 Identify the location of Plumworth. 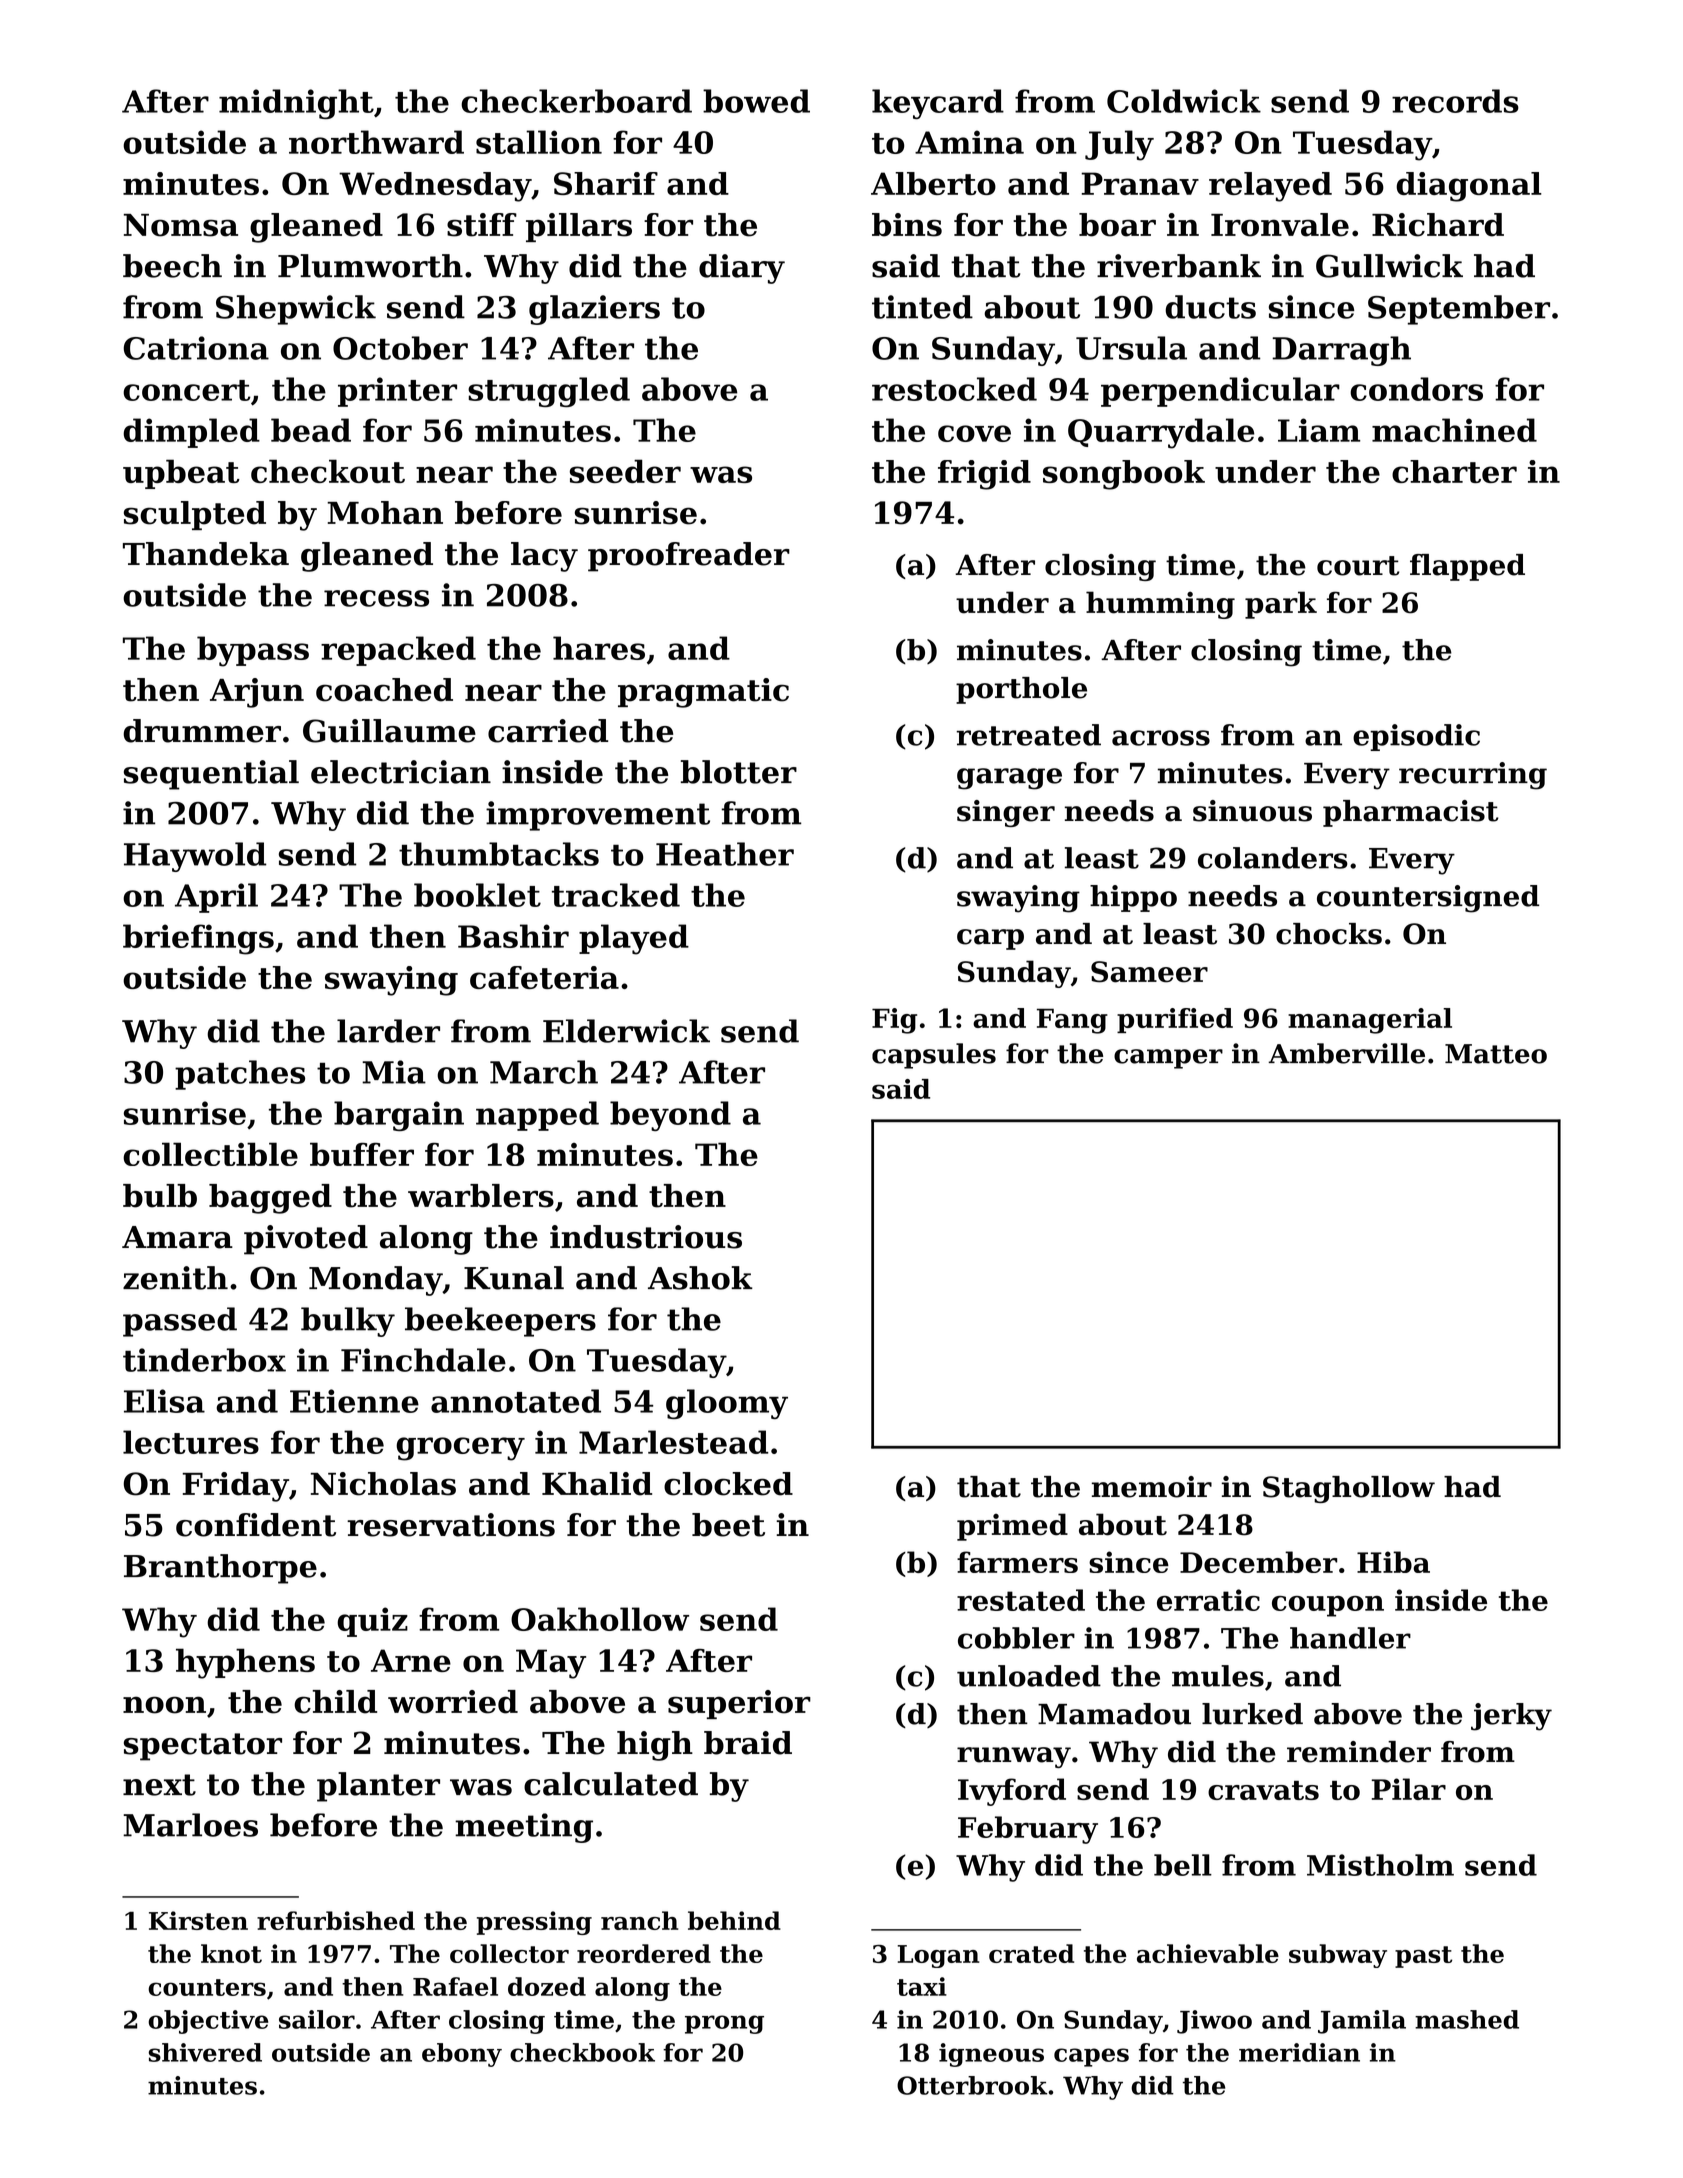
(370, 266).
